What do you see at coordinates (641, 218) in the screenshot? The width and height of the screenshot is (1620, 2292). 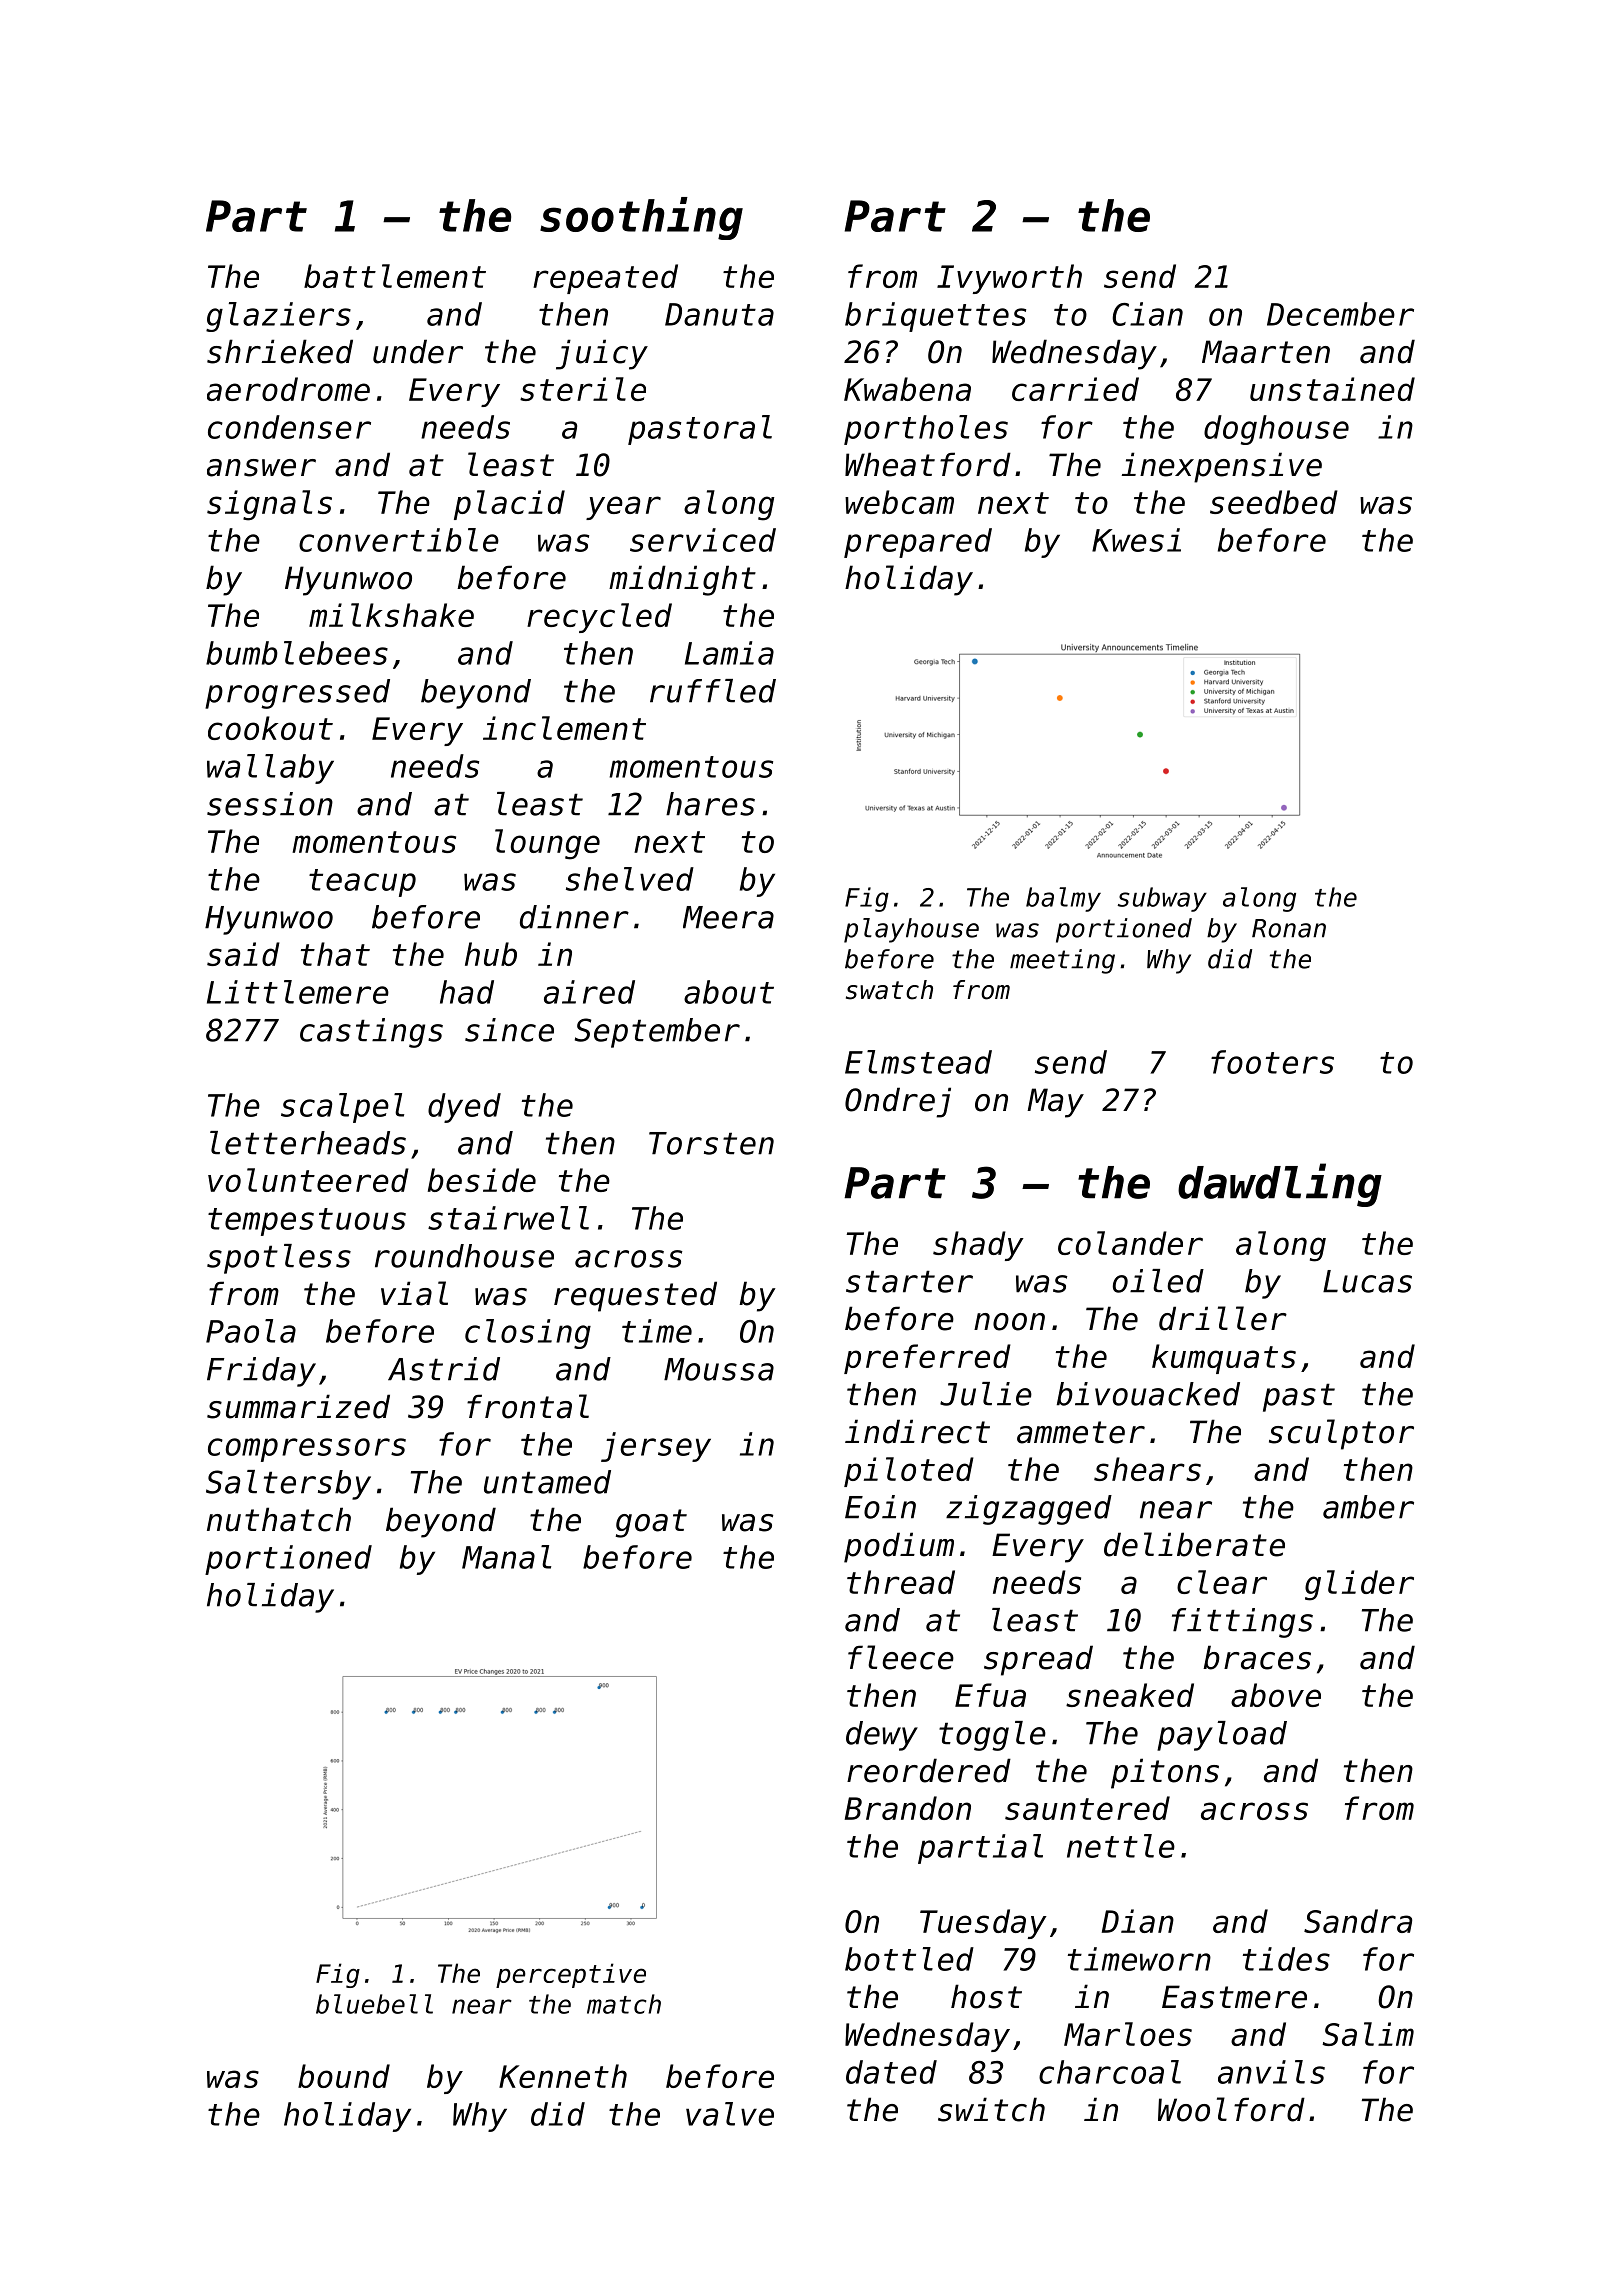 I see `soothing` at bounding box center [641, 218].
